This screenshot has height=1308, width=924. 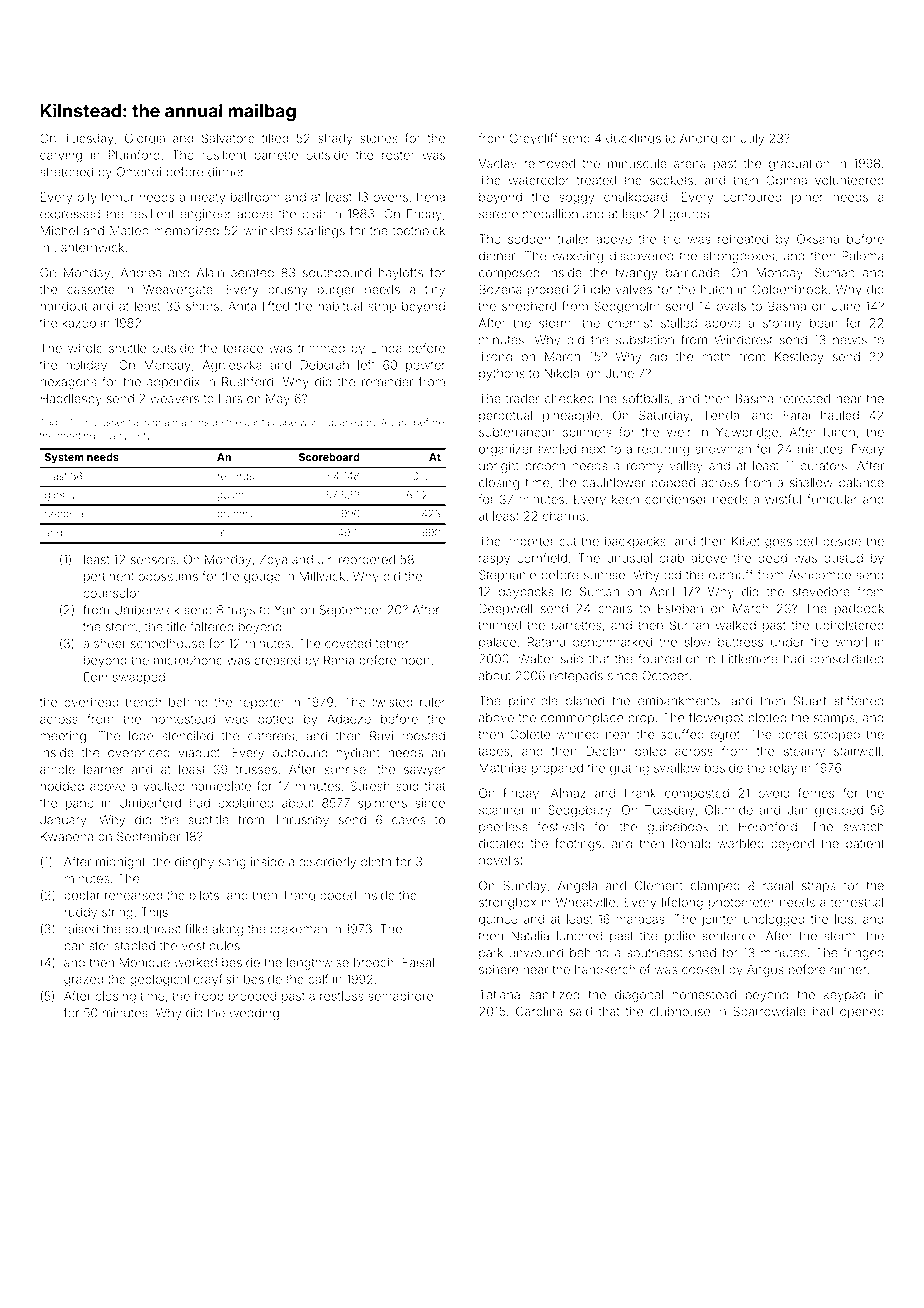 What do you see at coordinates (791, 543) in the screenshot?
I see `gossiped` at bounding box center [791, 543].
